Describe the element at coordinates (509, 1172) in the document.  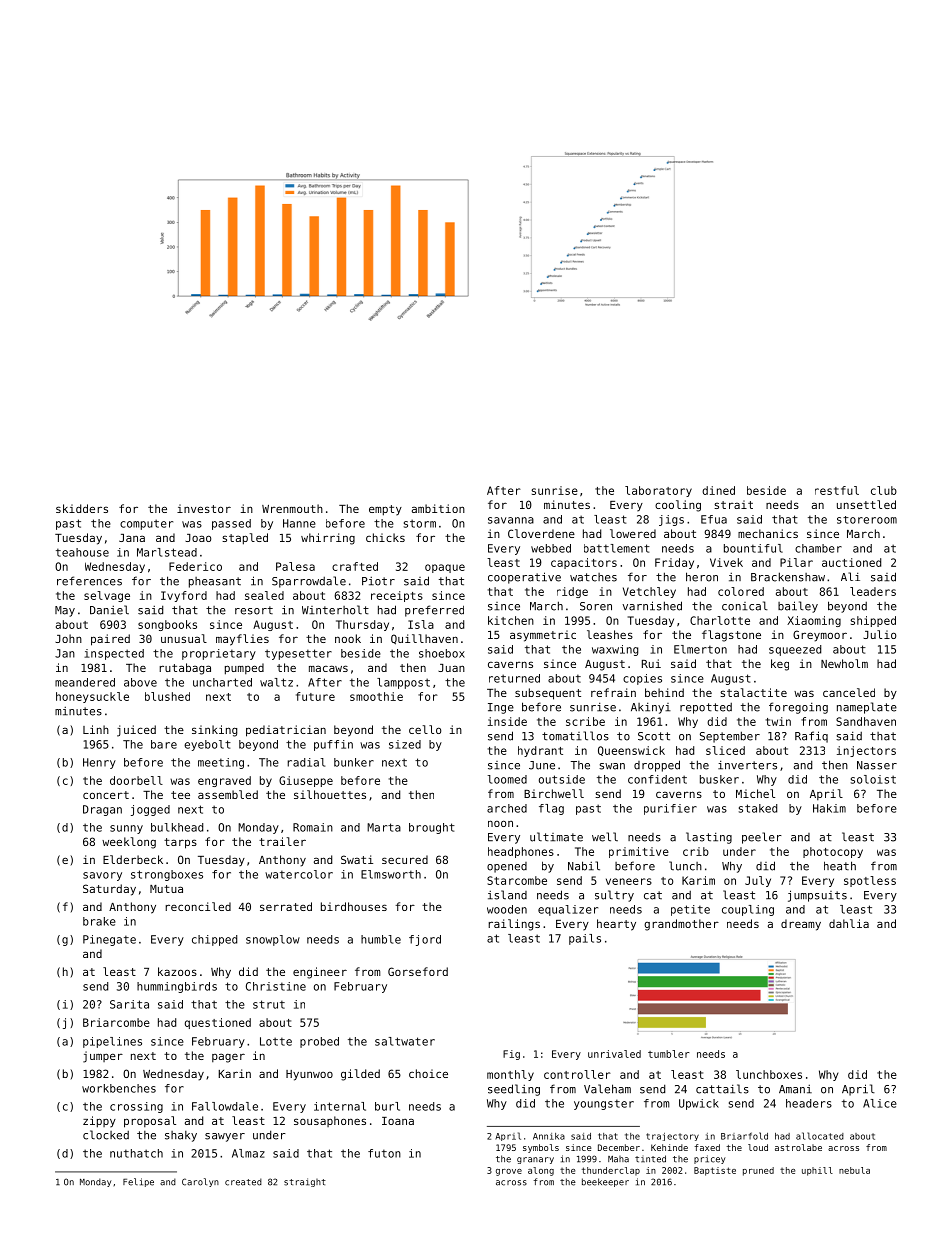
I see `grove` at that location.
